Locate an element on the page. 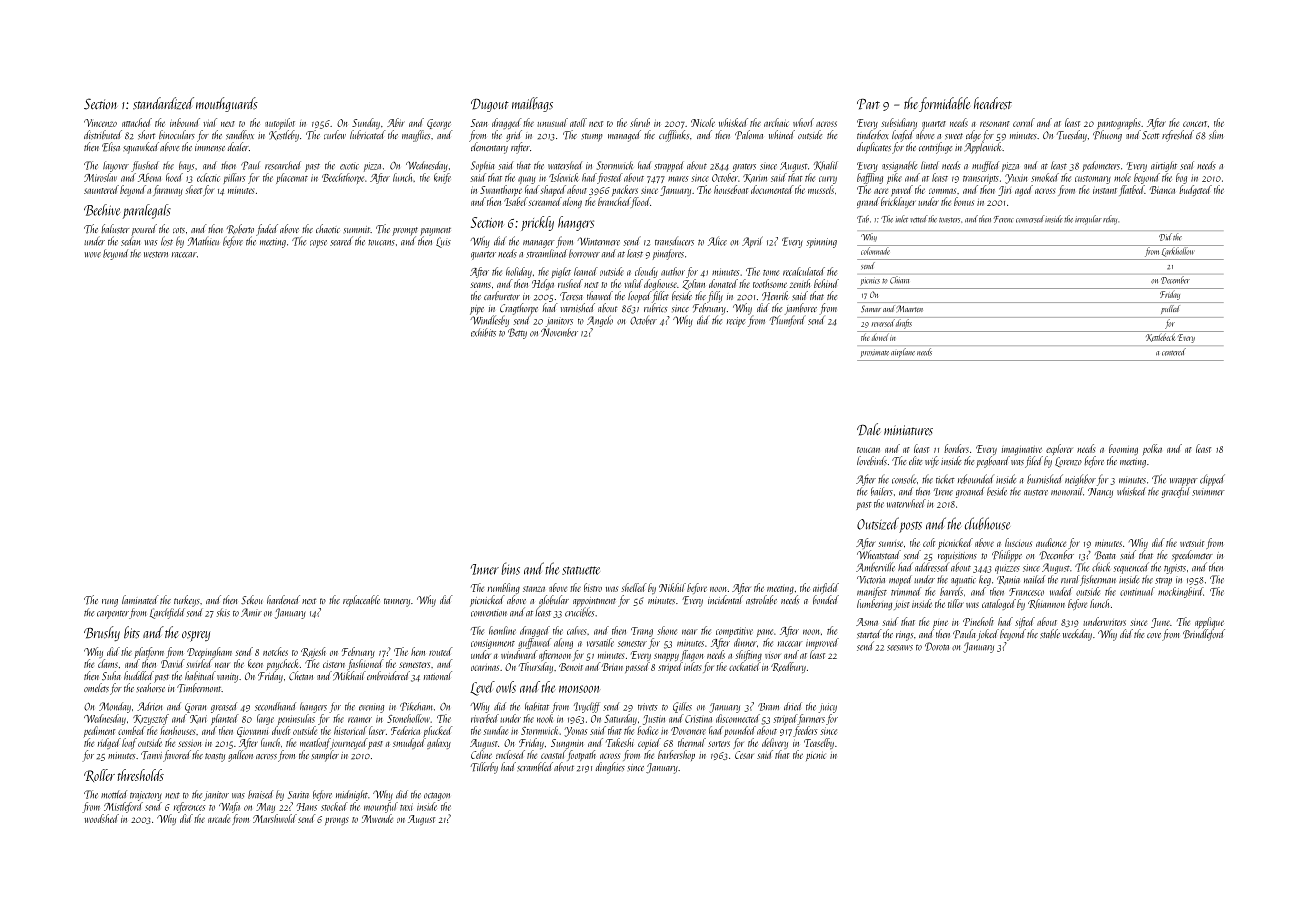 Image resolution: width=1308 pixels, height=924 pixels. taxi is located at coordinates (406, 807).
